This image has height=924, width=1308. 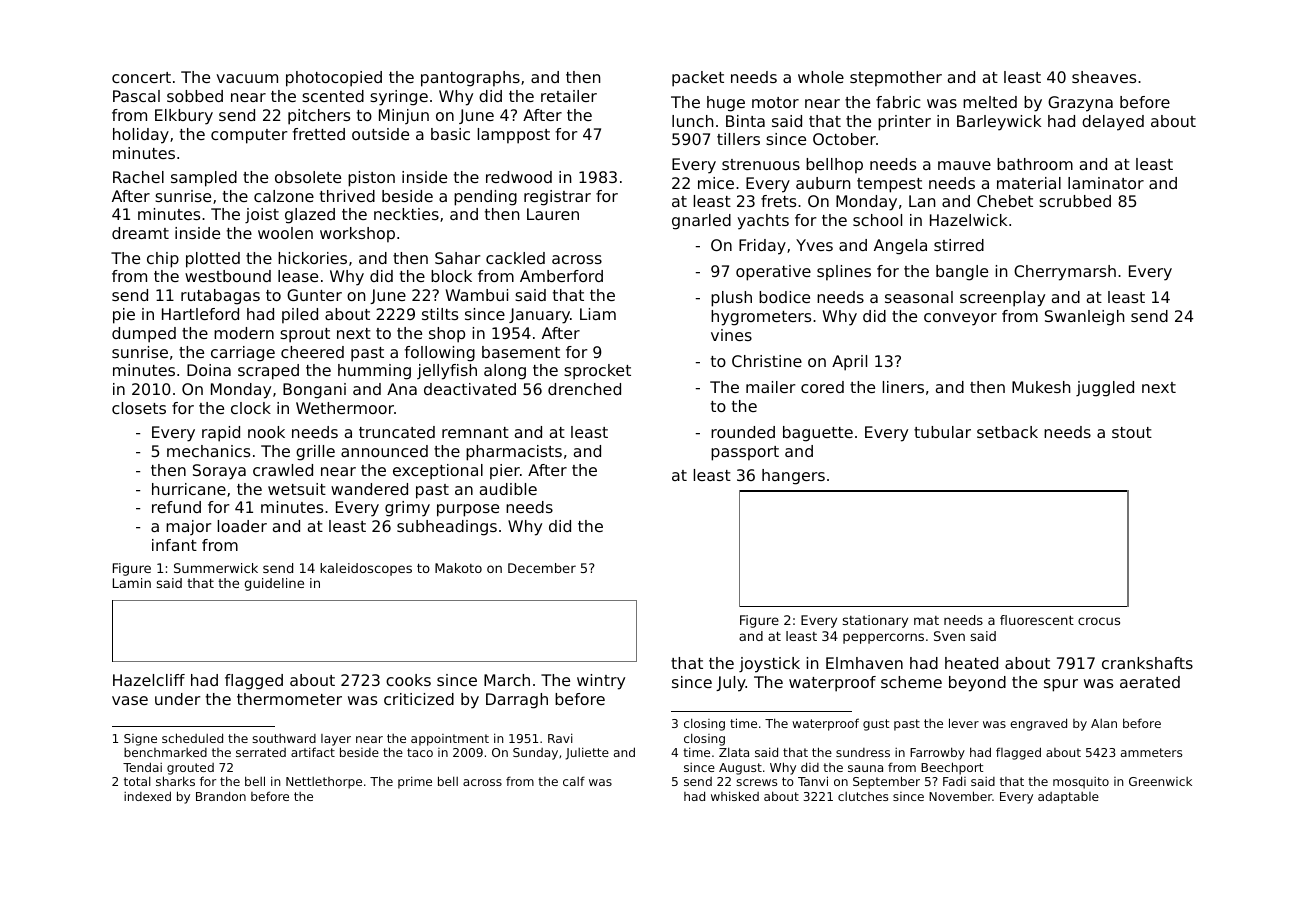 I want to click on calf, so click(x=574, y=781).
